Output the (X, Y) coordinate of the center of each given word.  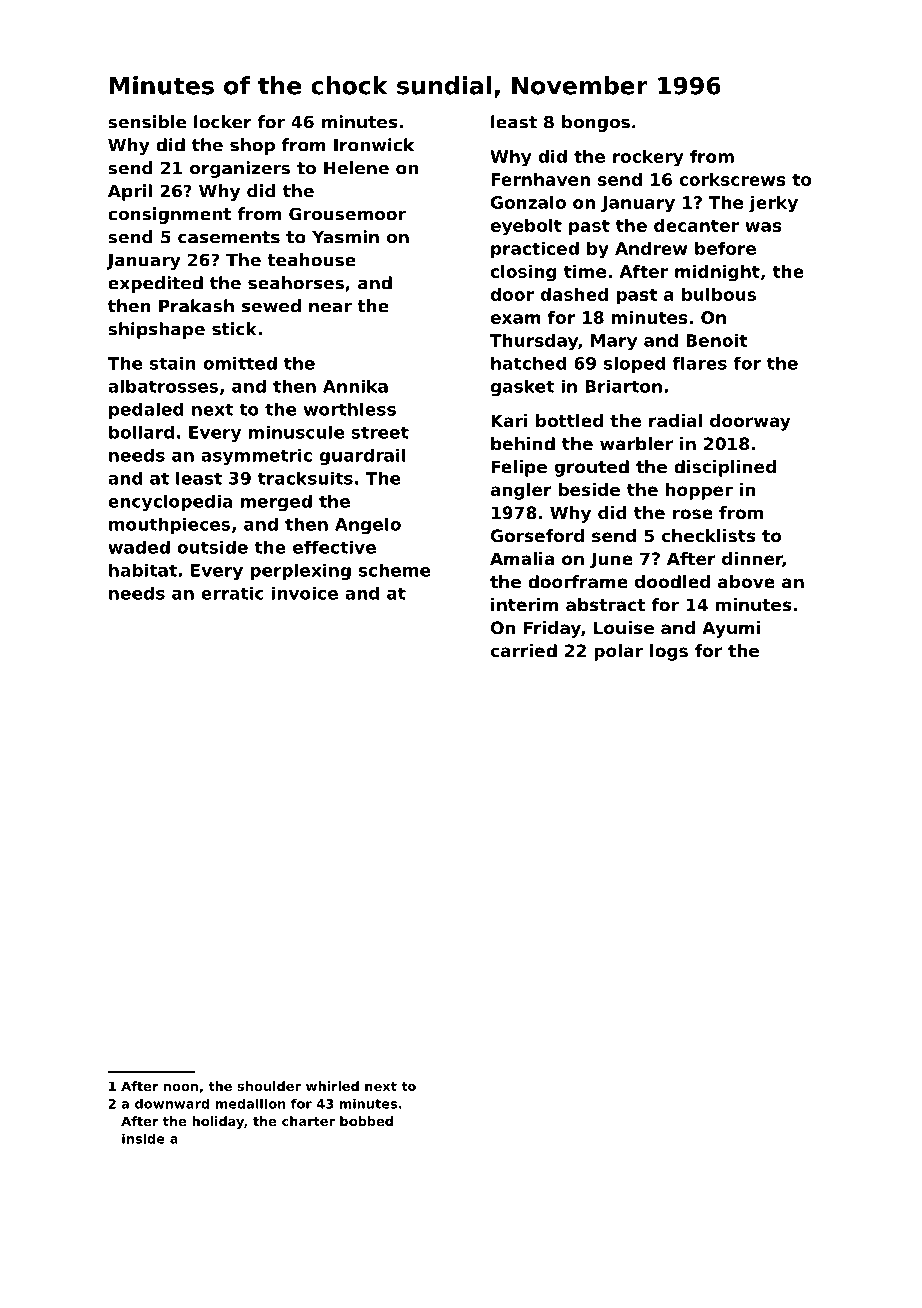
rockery (648, 158)
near (330, 307)
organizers (240, 169)
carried (524, 650)
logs (669, 652)
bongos (596, 123)
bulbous (719, 294)
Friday (552, 629)
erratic (232, 593)
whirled (332, 1086)
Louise (624, 627)
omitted (240, 363)
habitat (143, 570)
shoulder (269, 1086)
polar (618, 652)
